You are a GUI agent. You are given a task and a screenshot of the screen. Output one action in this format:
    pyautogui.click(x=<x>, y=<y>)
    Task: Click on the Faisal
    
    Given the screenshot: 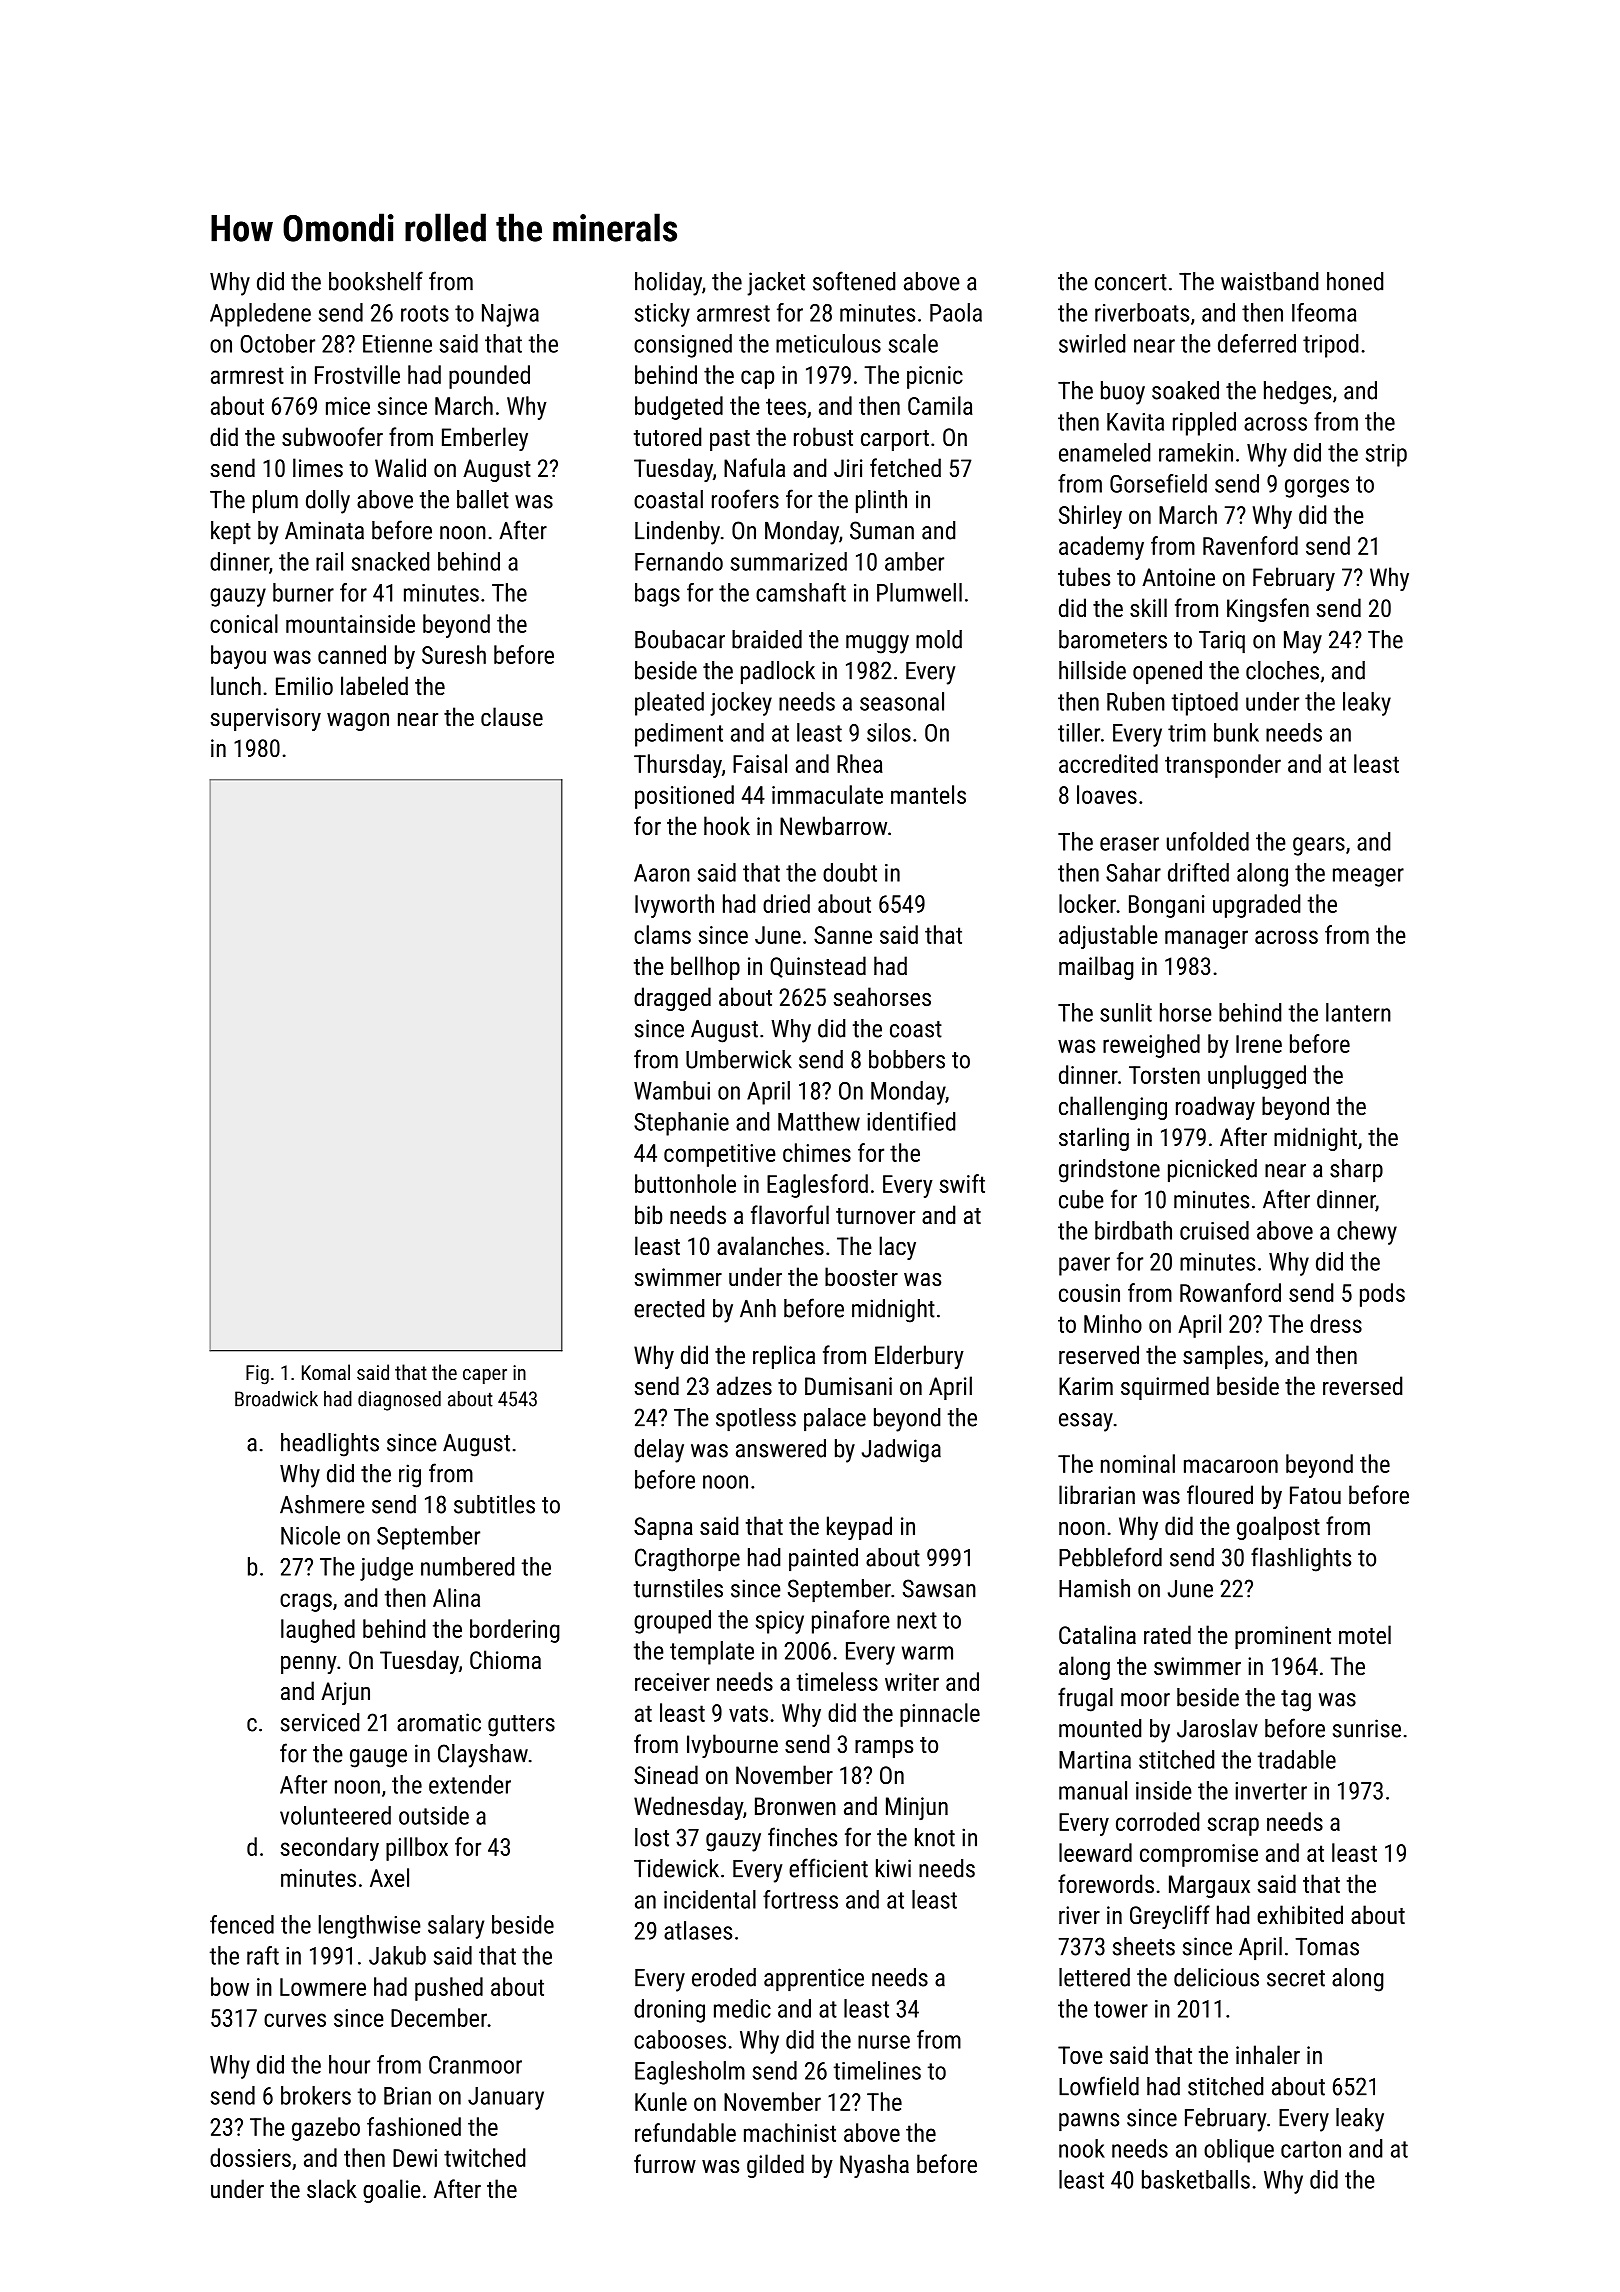 What is the action you would take?
    pyautogui.click(x=760, y=763)
